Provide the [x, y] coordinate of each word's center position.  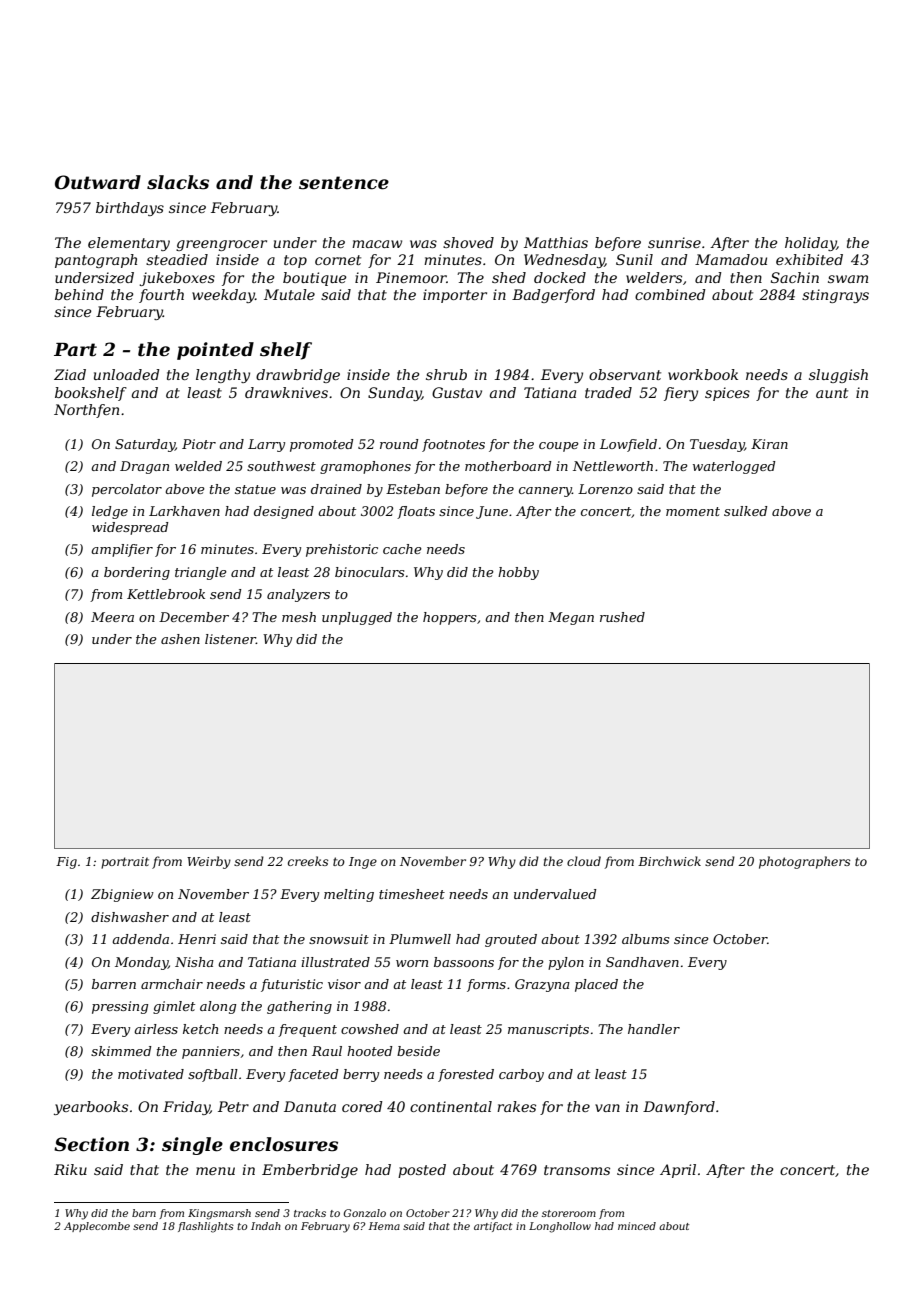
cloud [584, 861]
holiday [811, 244]
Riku [70, 1169]
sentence [344, 183]
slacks [178, 182]
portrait [125, 863]
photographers [804, 862]
